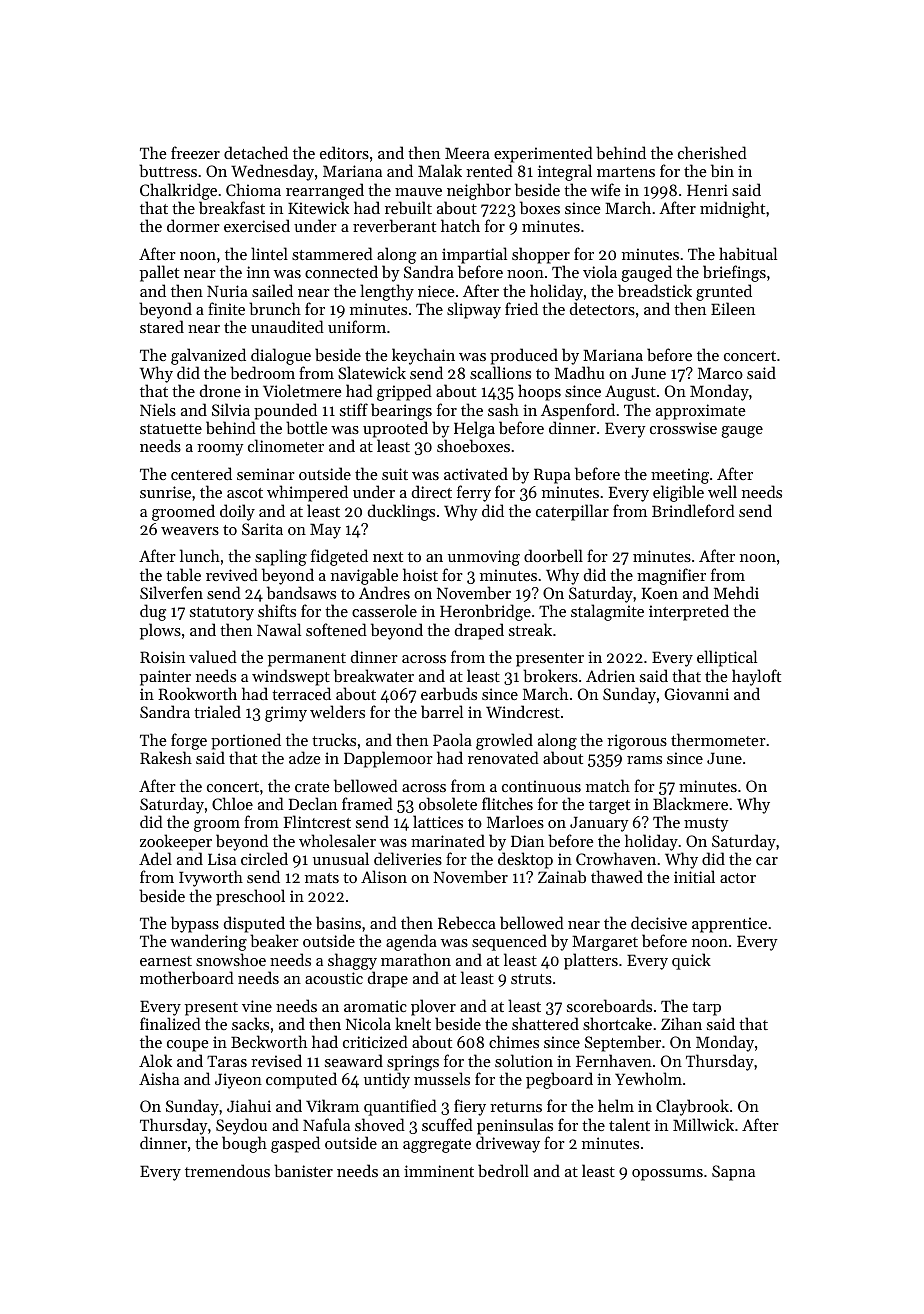 The width and height of the screenshot is (924, 1314). Describe the element at coordinates (318, 207) in the screenshot. I see `Kitewick` at that location.
